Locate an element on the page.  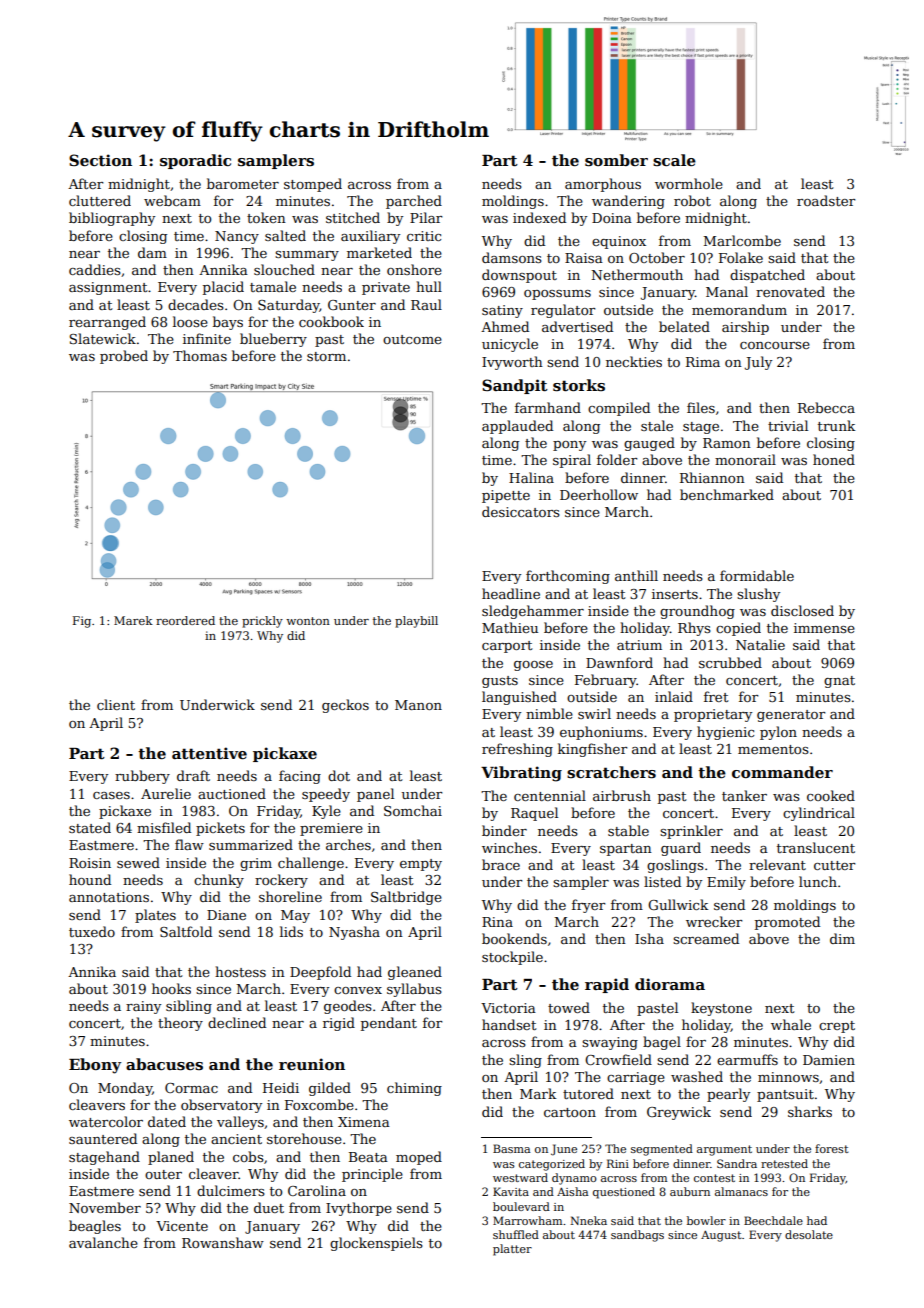
platter is located at coordinates (512, 1250).
